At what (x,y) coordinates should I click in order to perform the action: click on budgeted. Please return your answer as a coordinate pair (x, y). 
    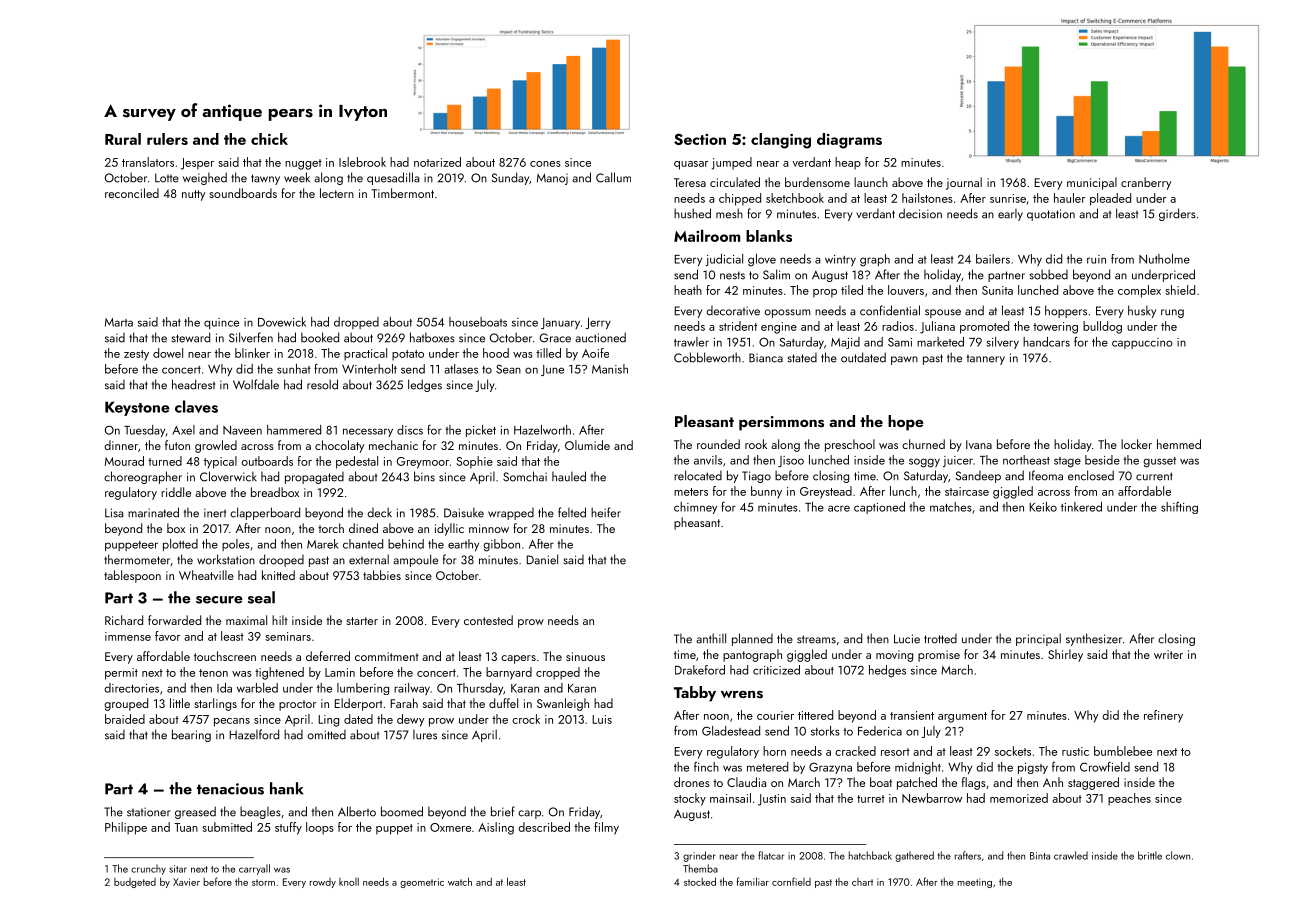
    Looking at the image, I should click on (135, 883).
